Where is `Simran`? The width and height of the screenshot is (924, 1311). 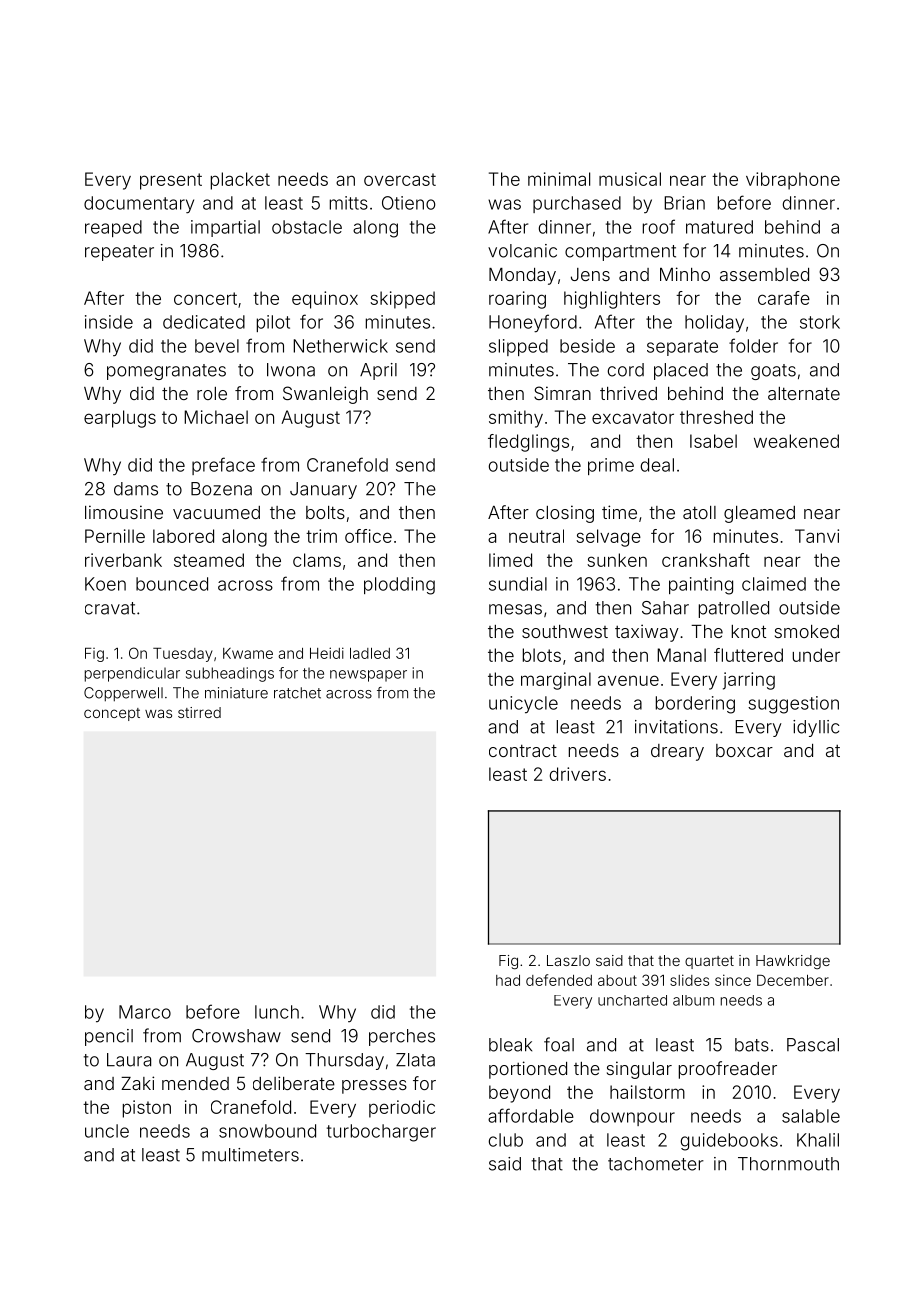 Simran is located at coordinates (562, 393).
